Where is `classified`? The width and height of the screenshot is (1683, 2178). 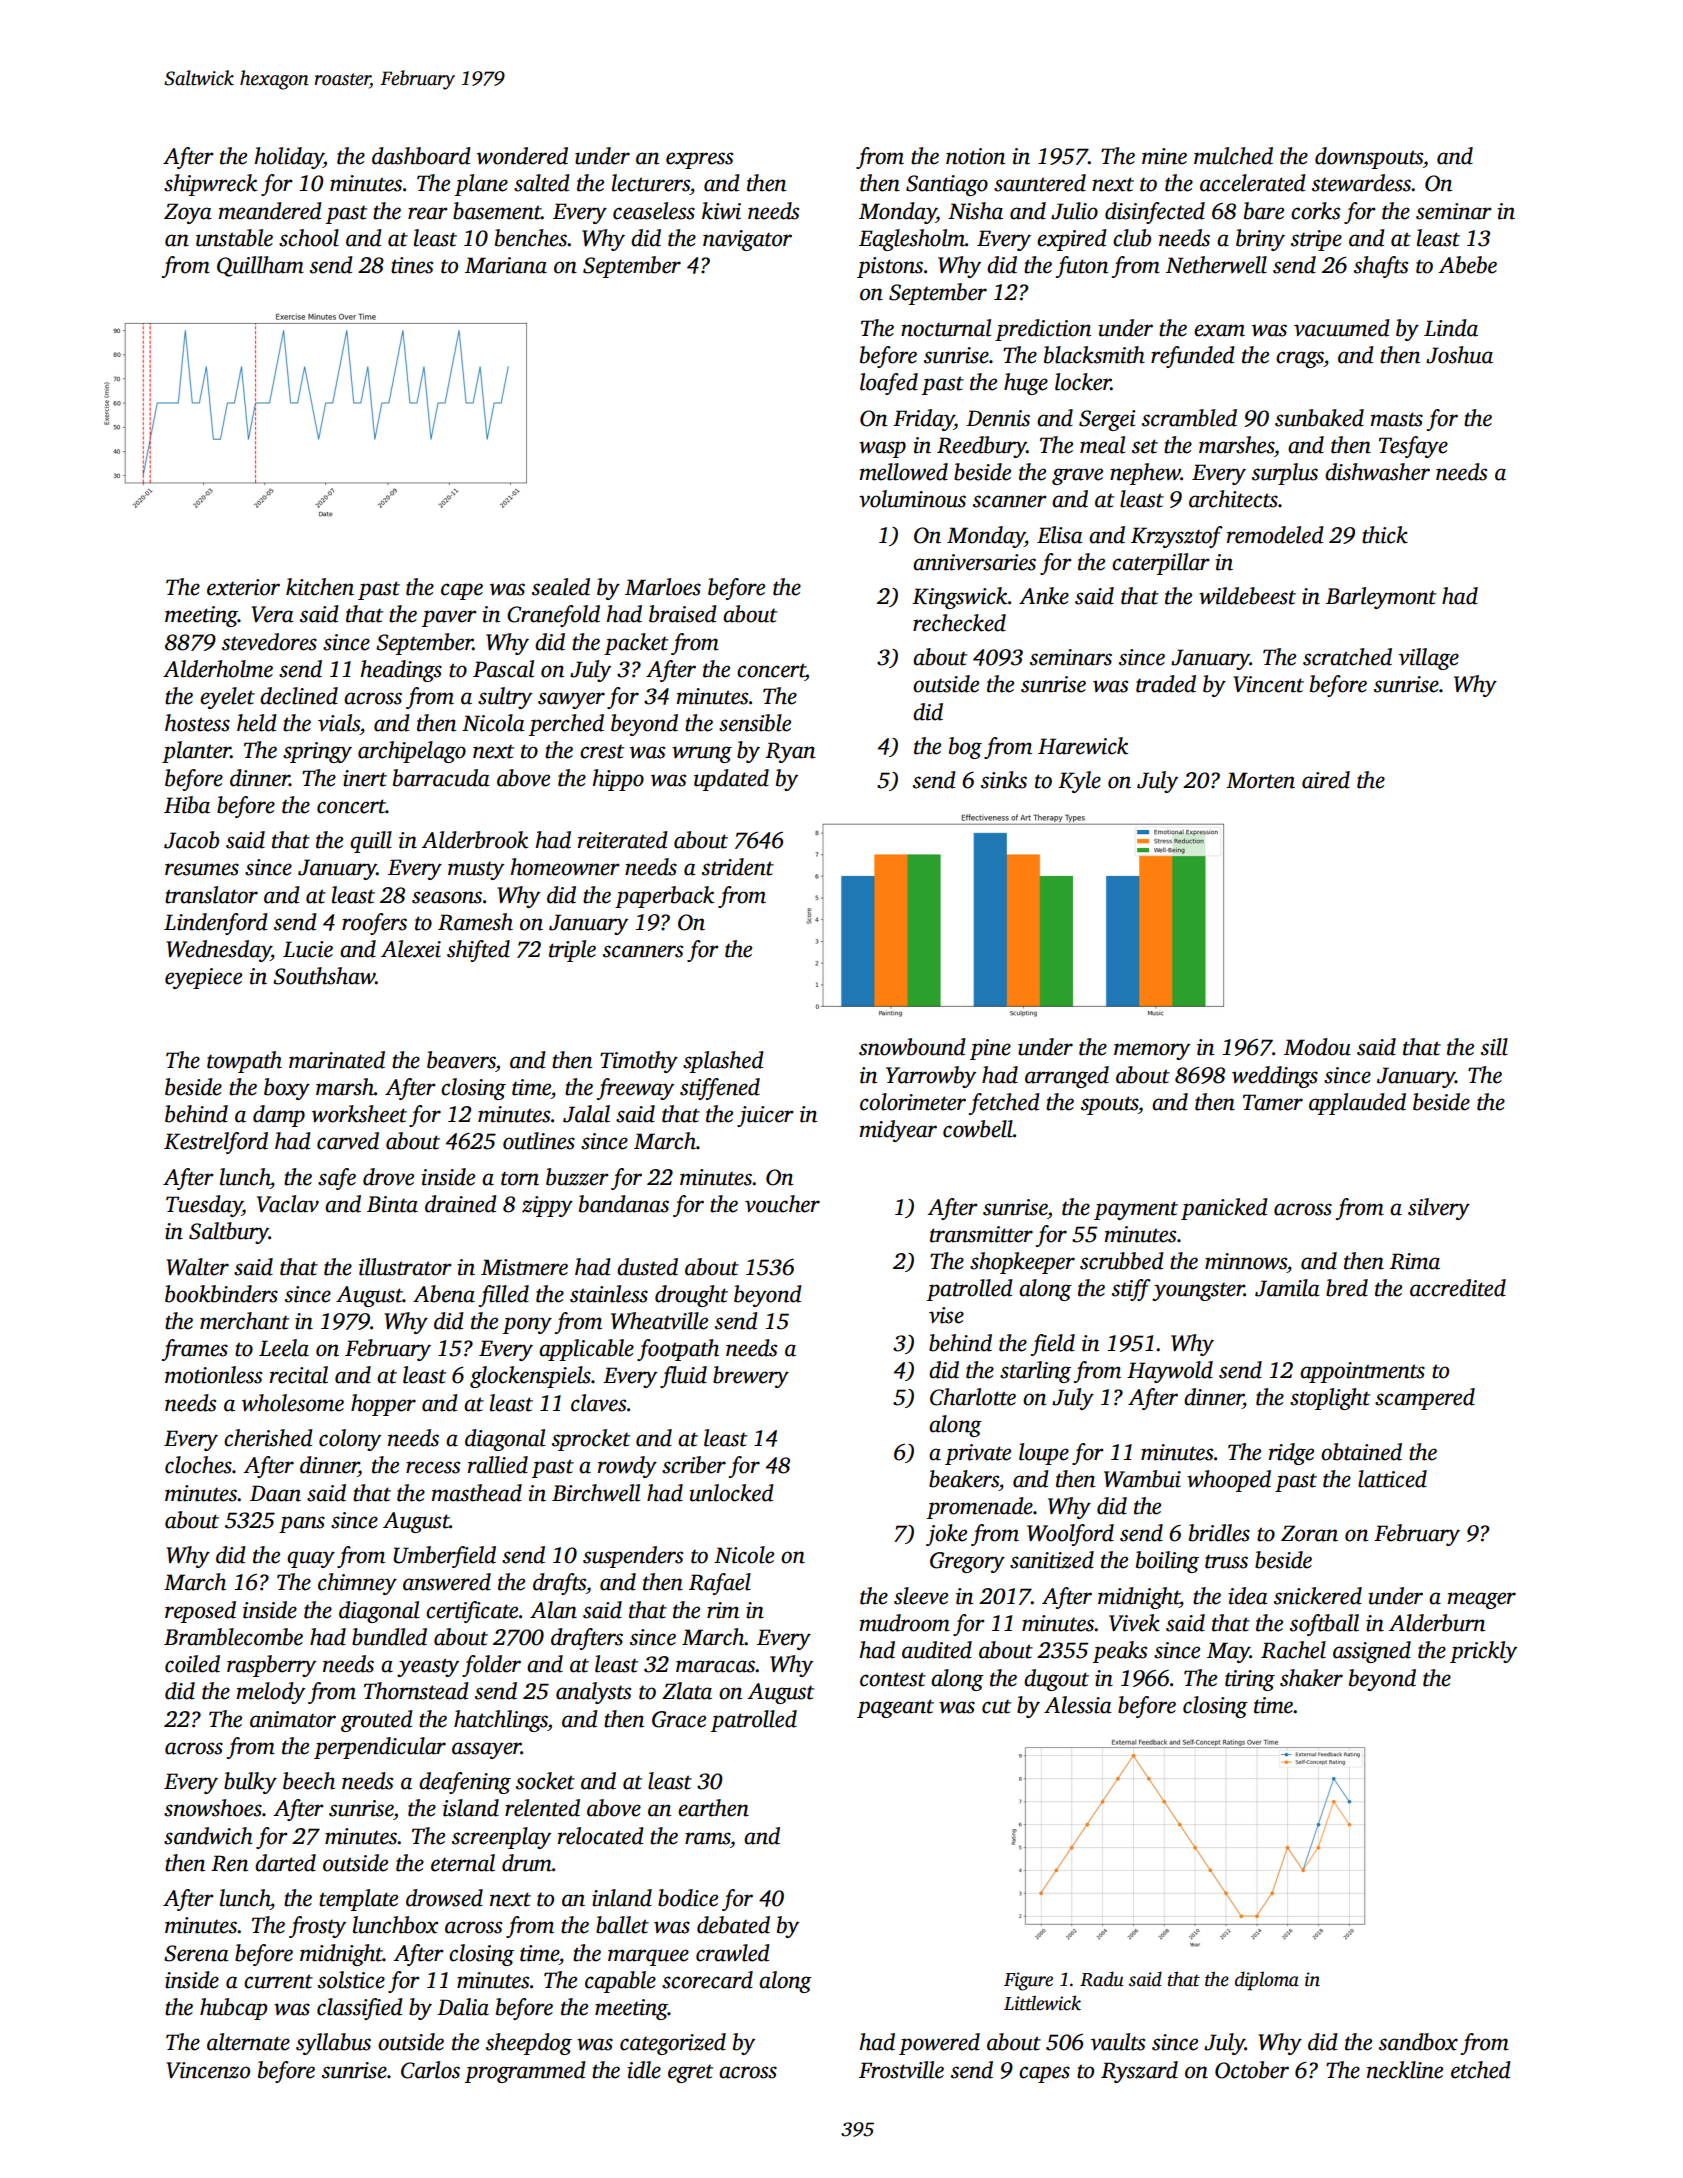 classified is located at coordinates (360, 2009).
